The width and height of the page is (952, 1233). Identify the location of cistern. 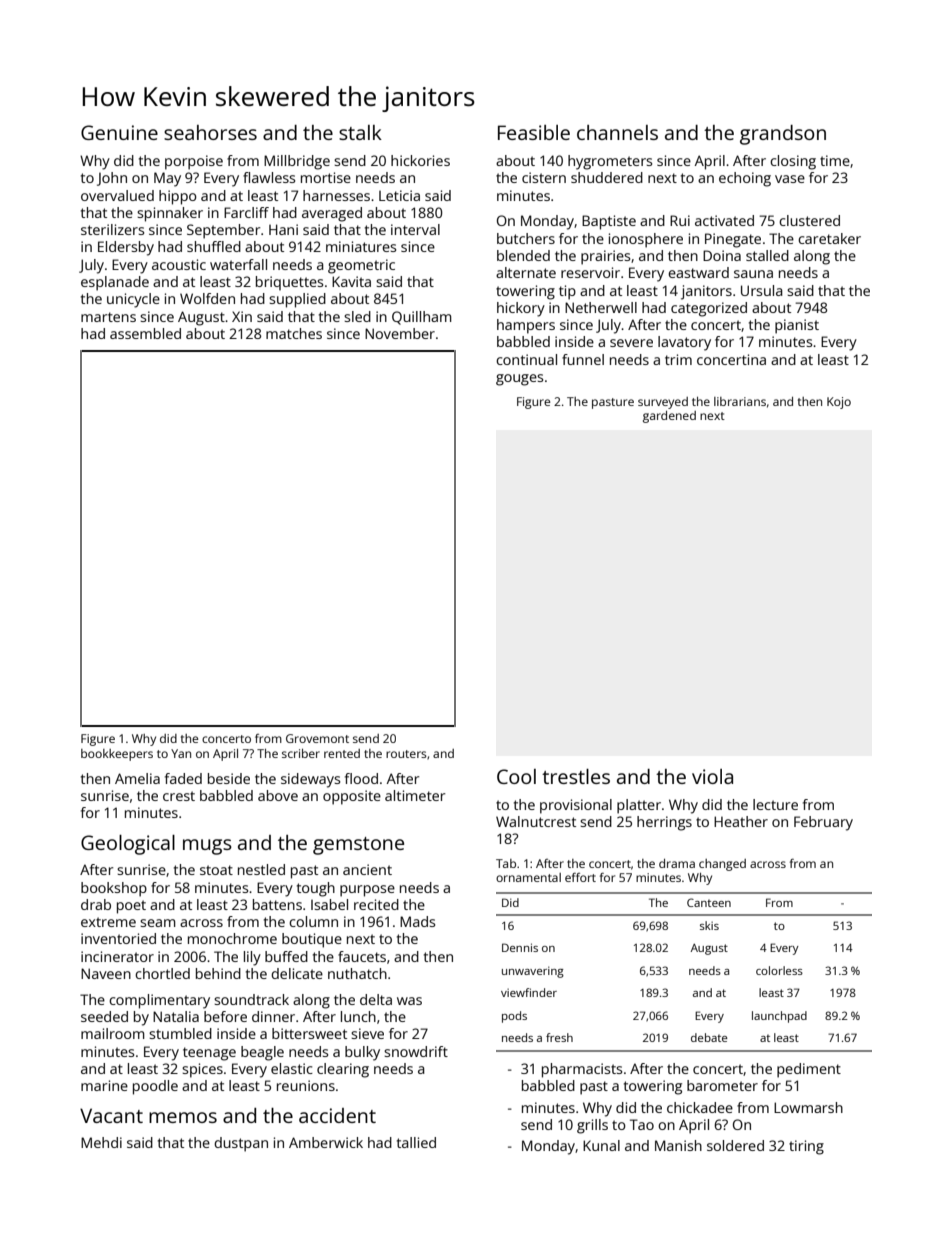
(544, 177).
